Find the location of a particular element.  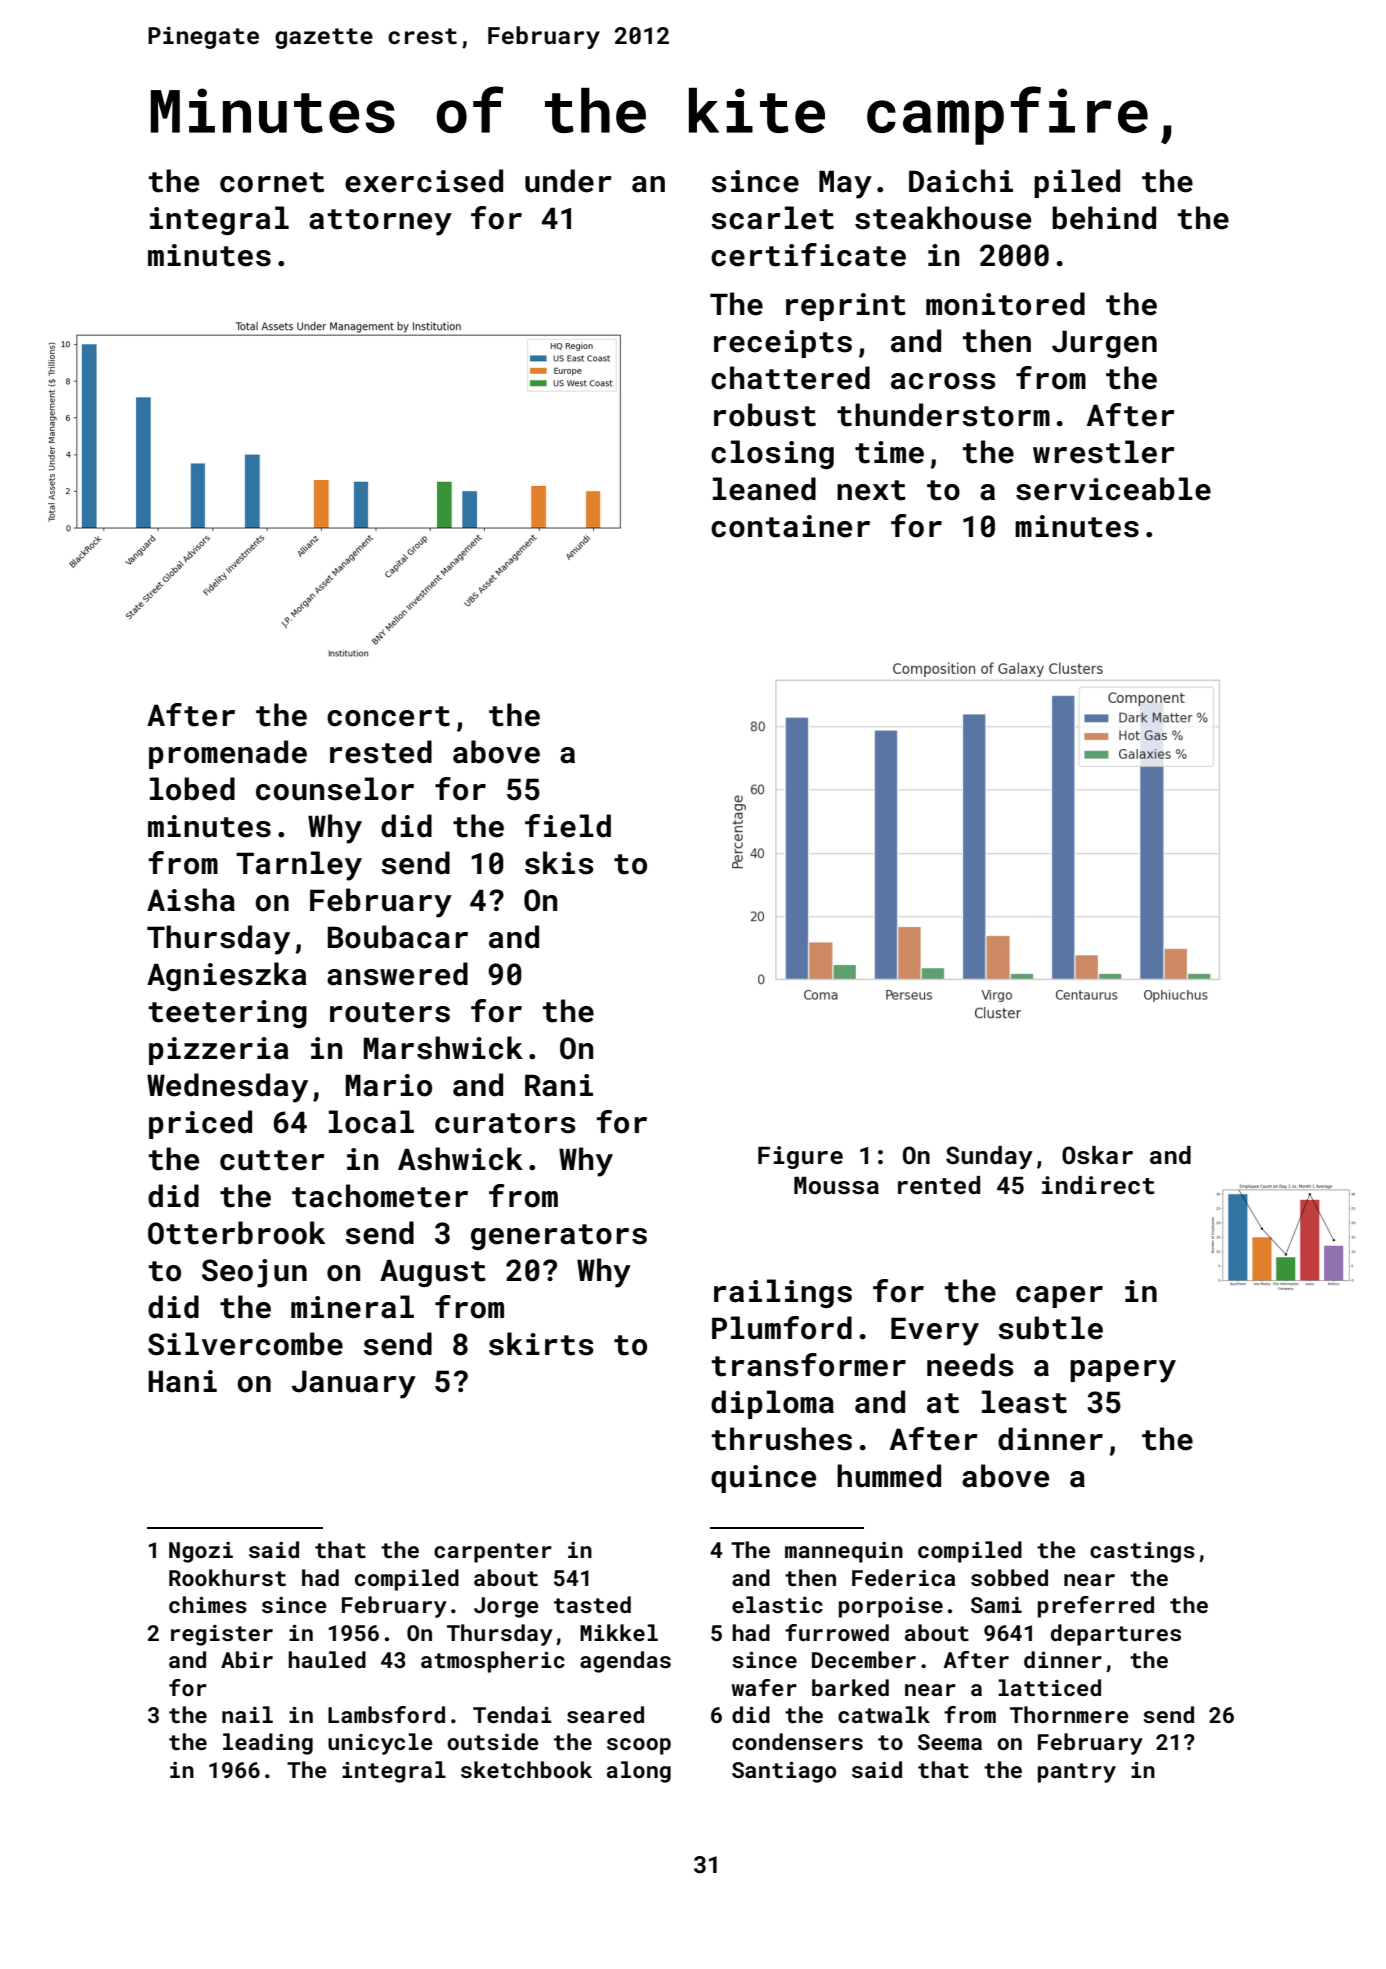

seared is located at coordinates (605, 1714).
